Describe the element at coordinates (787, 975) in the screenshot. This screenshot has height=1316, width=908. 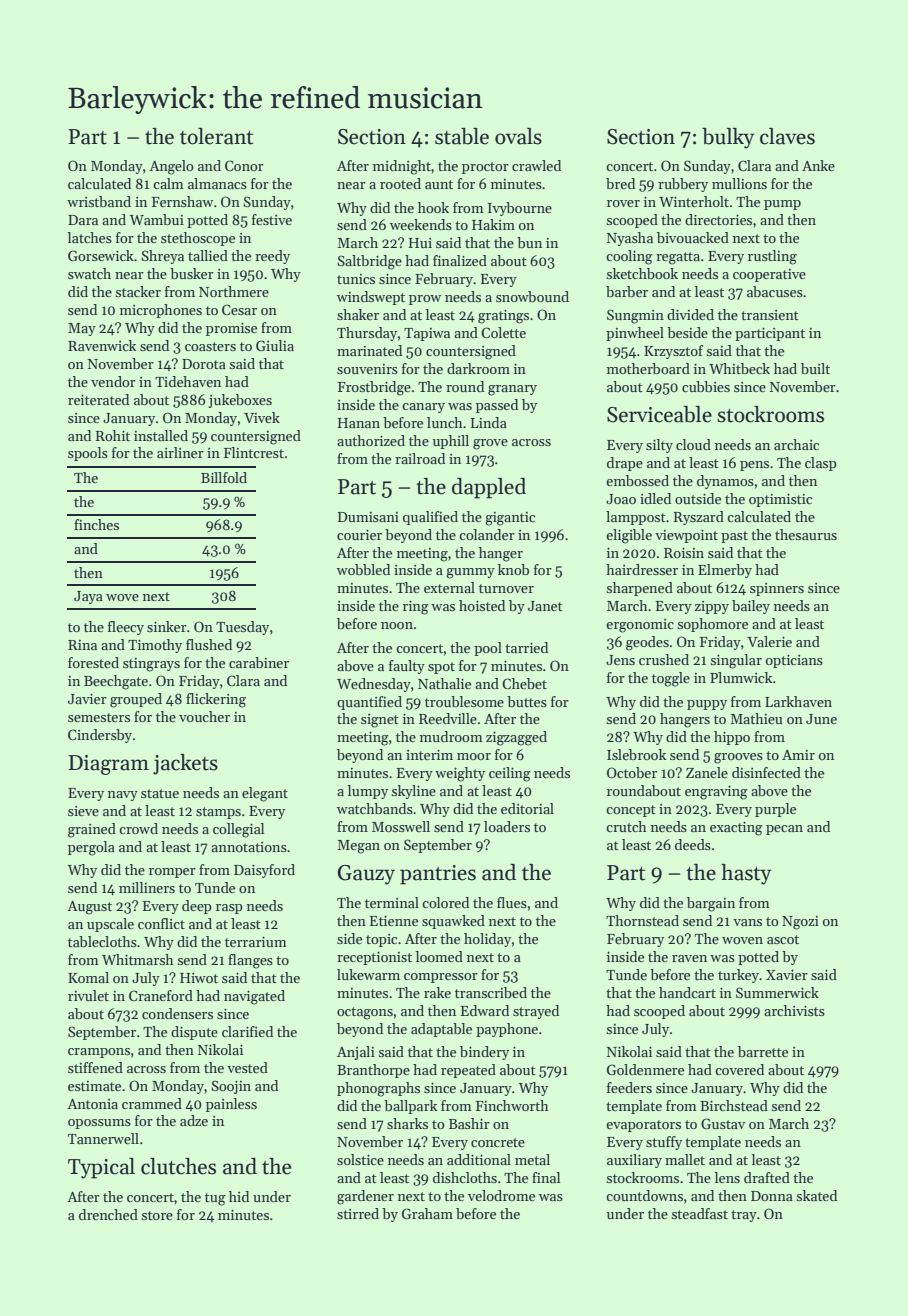
I see `Xavier` at that location.
